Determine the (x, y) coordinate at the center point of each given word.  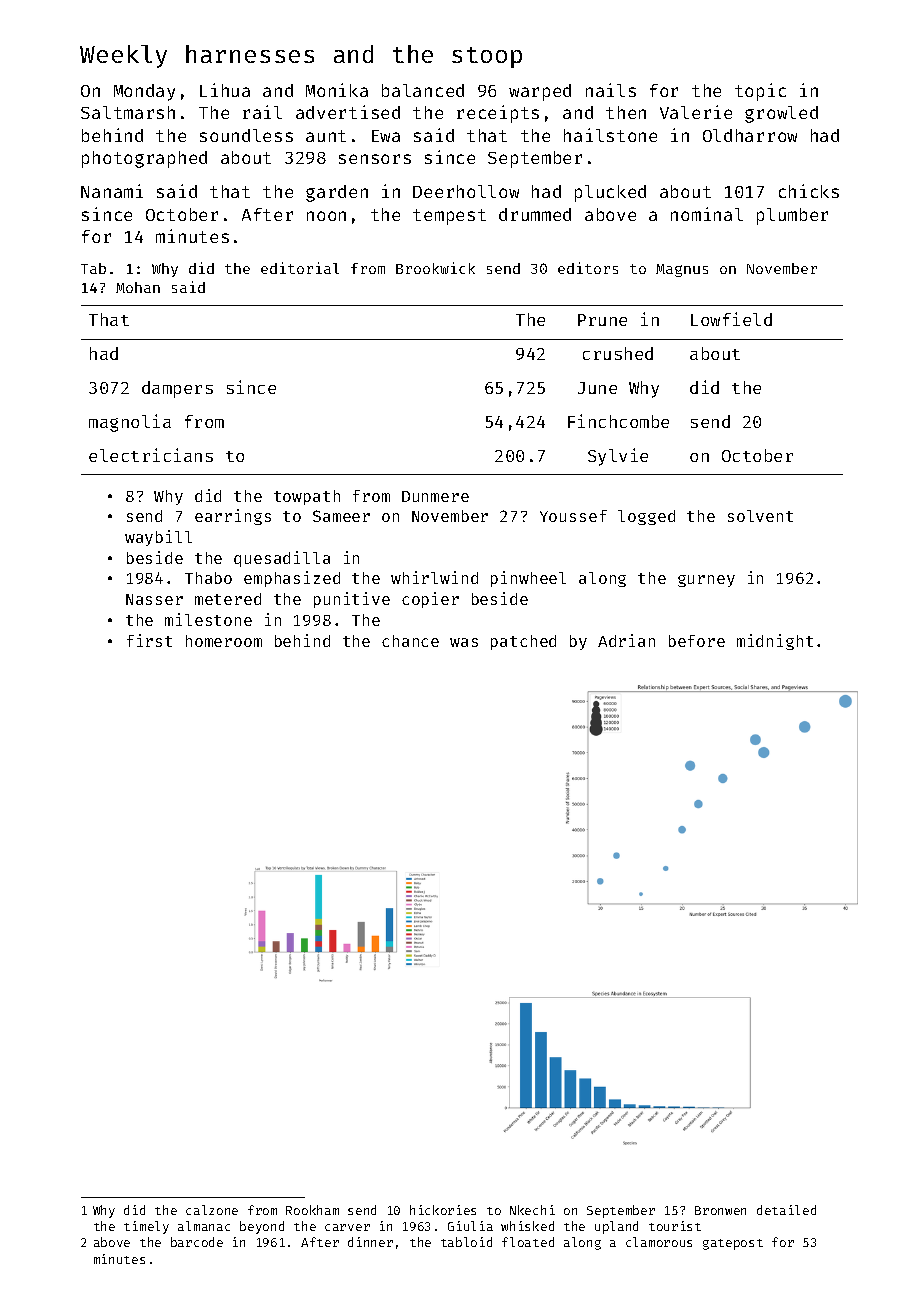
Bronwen (720, 1210)
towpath (307, 497)
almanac (204, 1226)
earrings (233, 517)
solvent (760, 516)
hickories (443, 1210)
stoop (487, 57)
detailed (786, 1210)
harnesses (250, 54)
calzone (212, 1210)
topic (760, 92)
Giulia (470, 1226)
